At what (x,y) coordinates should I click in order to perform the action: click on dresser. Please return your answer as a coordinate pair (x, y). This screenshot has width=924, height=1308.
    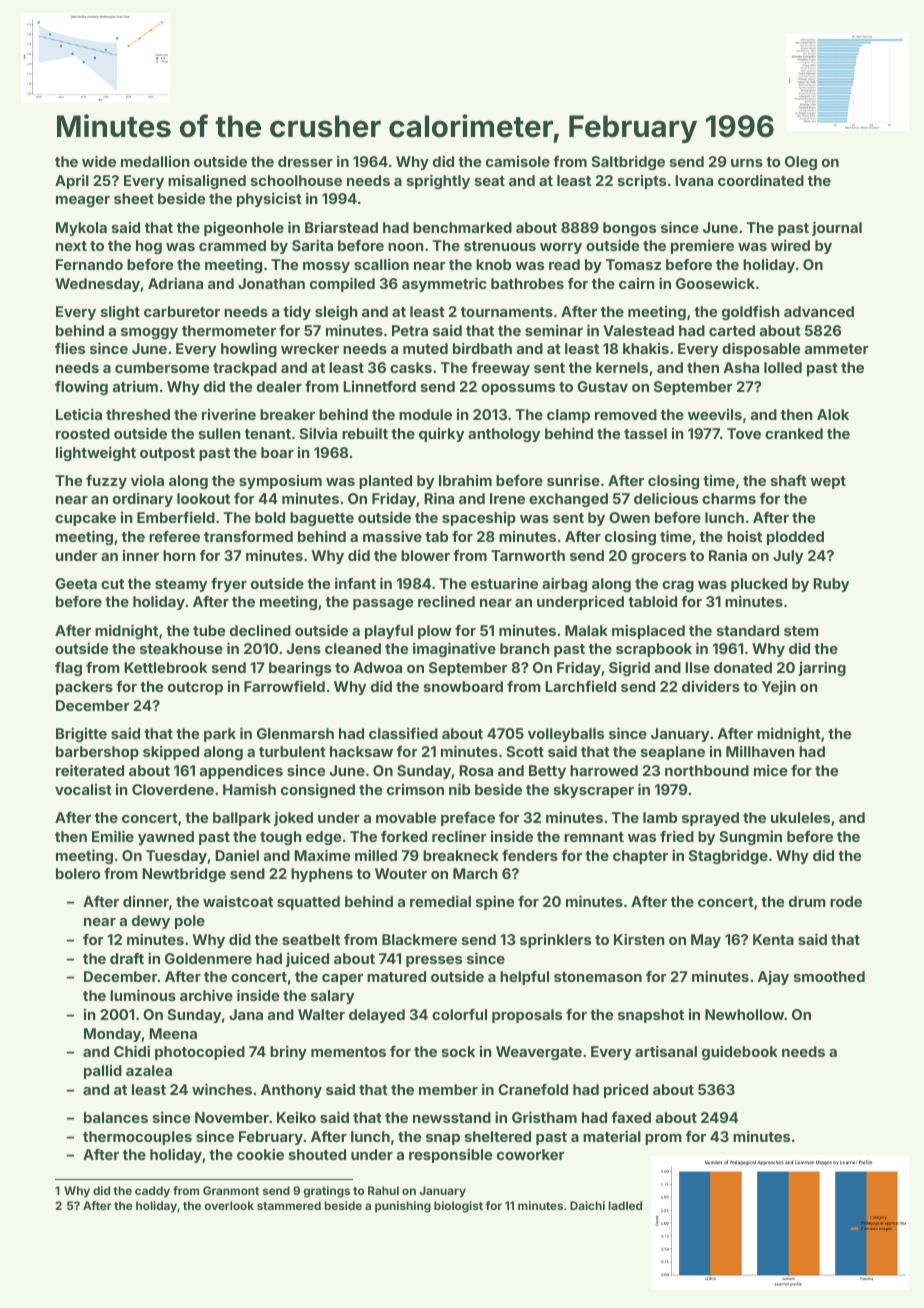
    Looking at the image, I should click on (305, 161).
